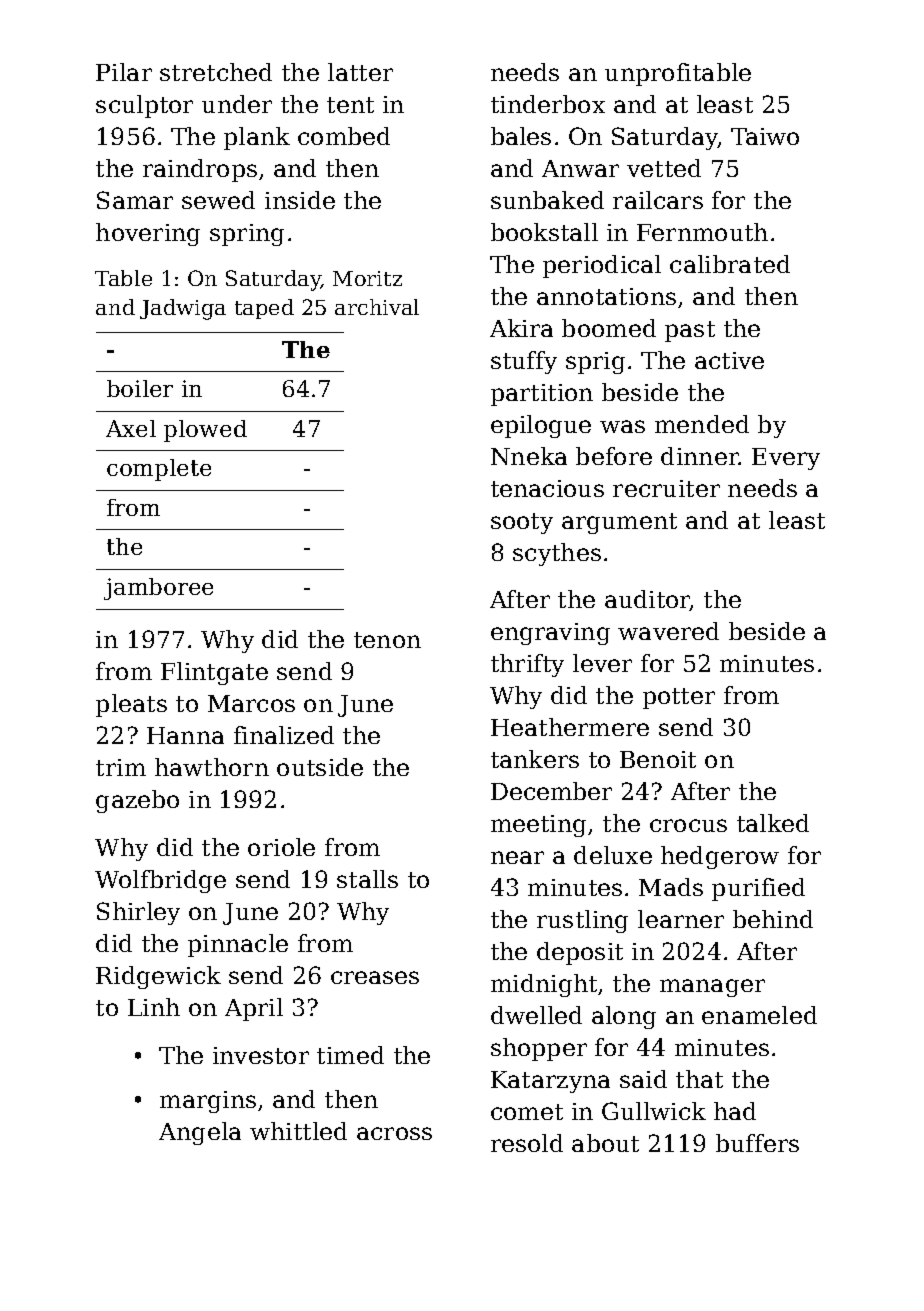  I want to click on Angela, so click(200, 1133).
